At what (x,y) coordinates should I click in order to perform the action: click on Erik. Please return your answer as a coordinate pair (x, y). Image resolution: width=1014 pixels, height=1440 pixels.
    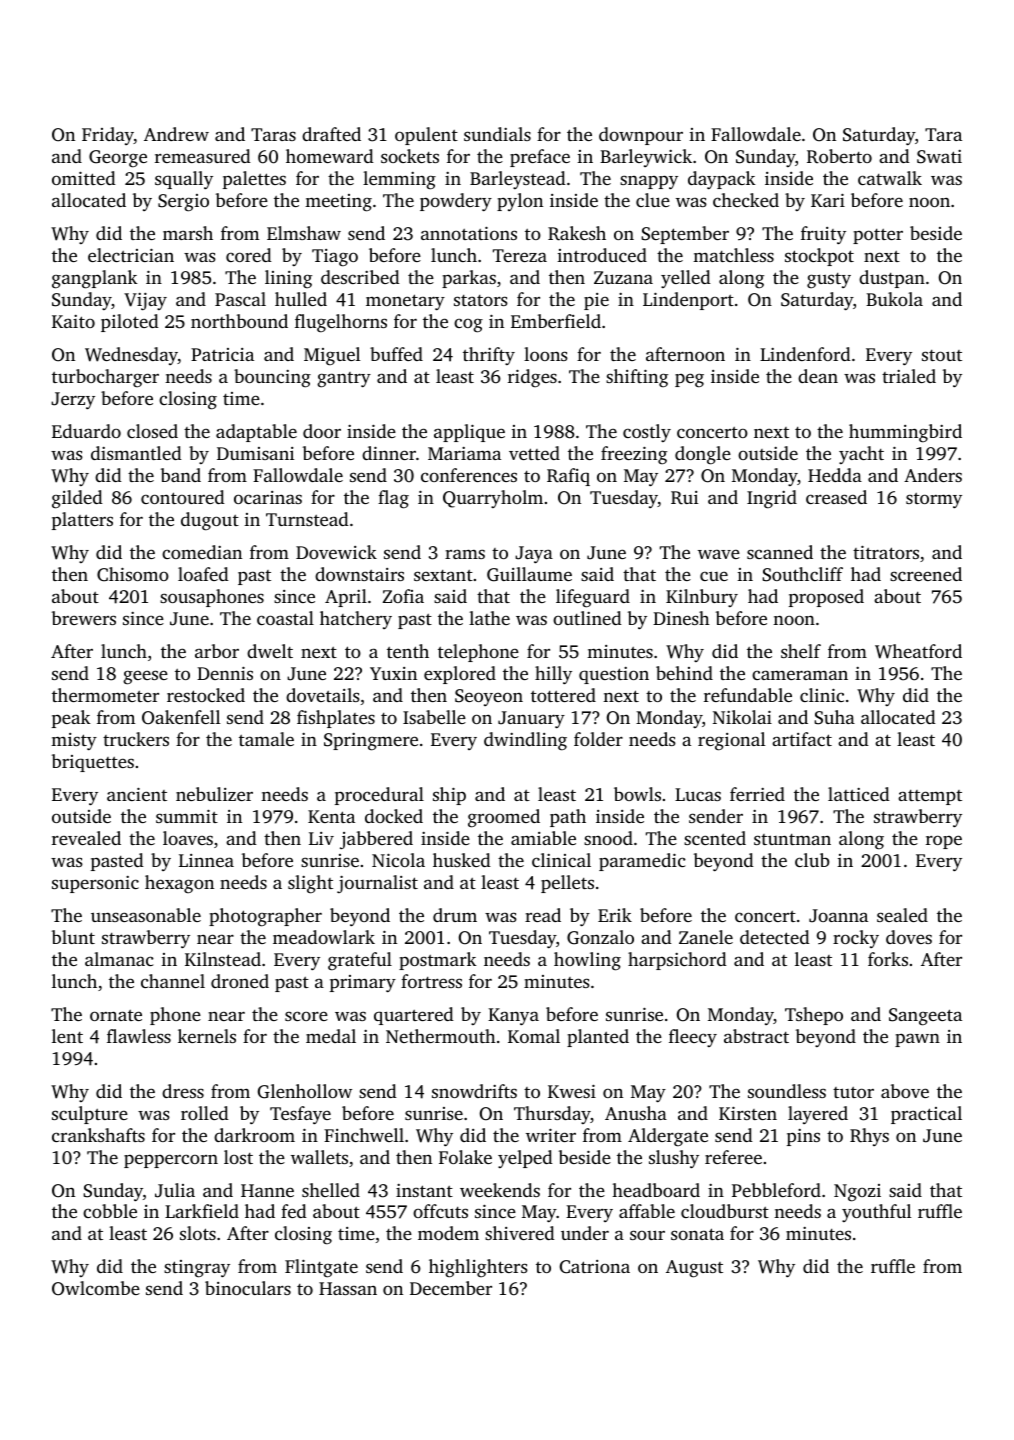
    Looking at the image, I should click on (615, 915).
